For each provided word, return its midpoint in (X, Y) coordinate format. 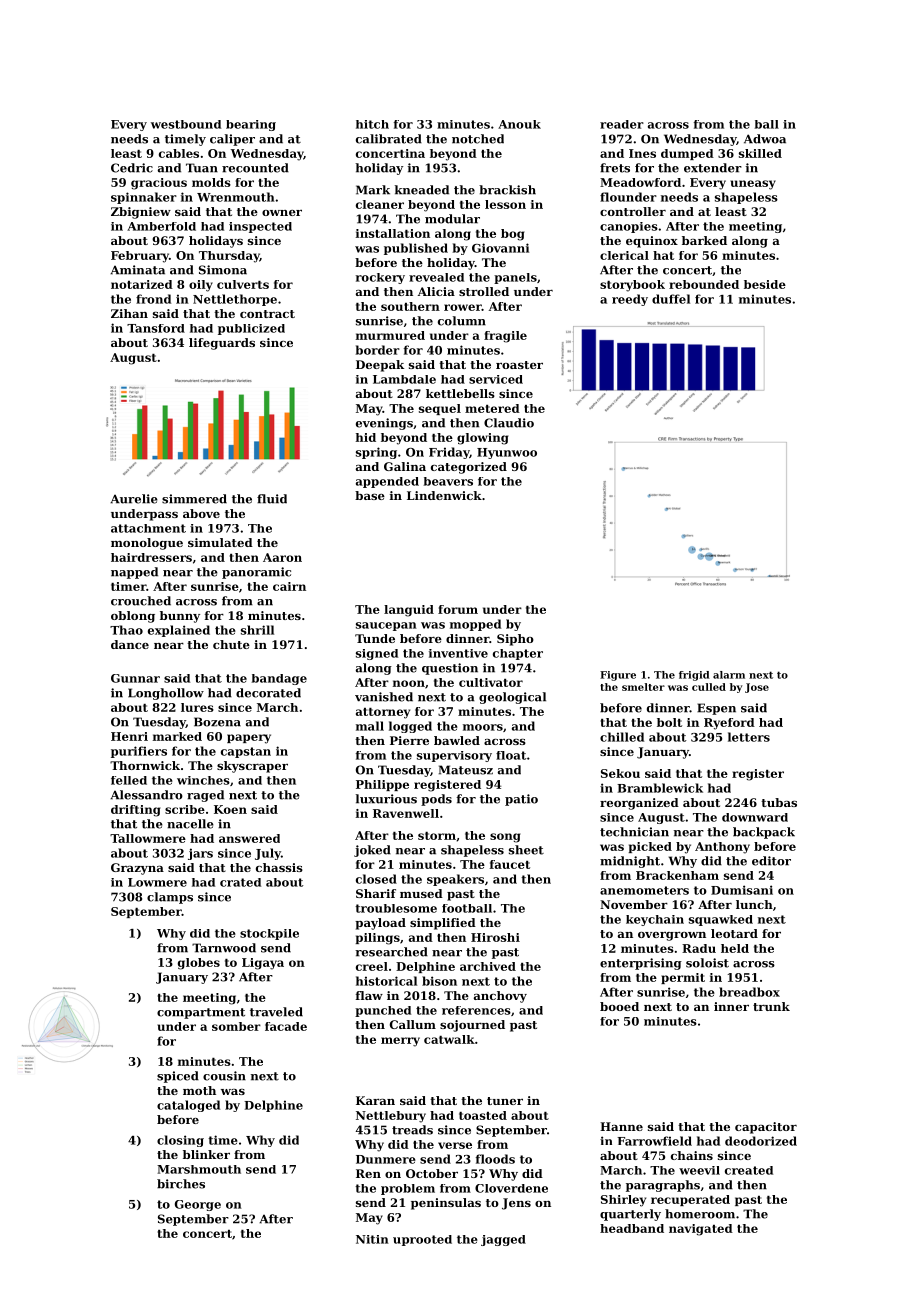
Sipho (515, 640)
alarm (729, 675)
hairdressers (151, 557)
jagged (503, 1240)
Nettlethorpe (235, 300)
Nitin (372, 1239)
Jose (757, 688)
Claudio (509, 423)
